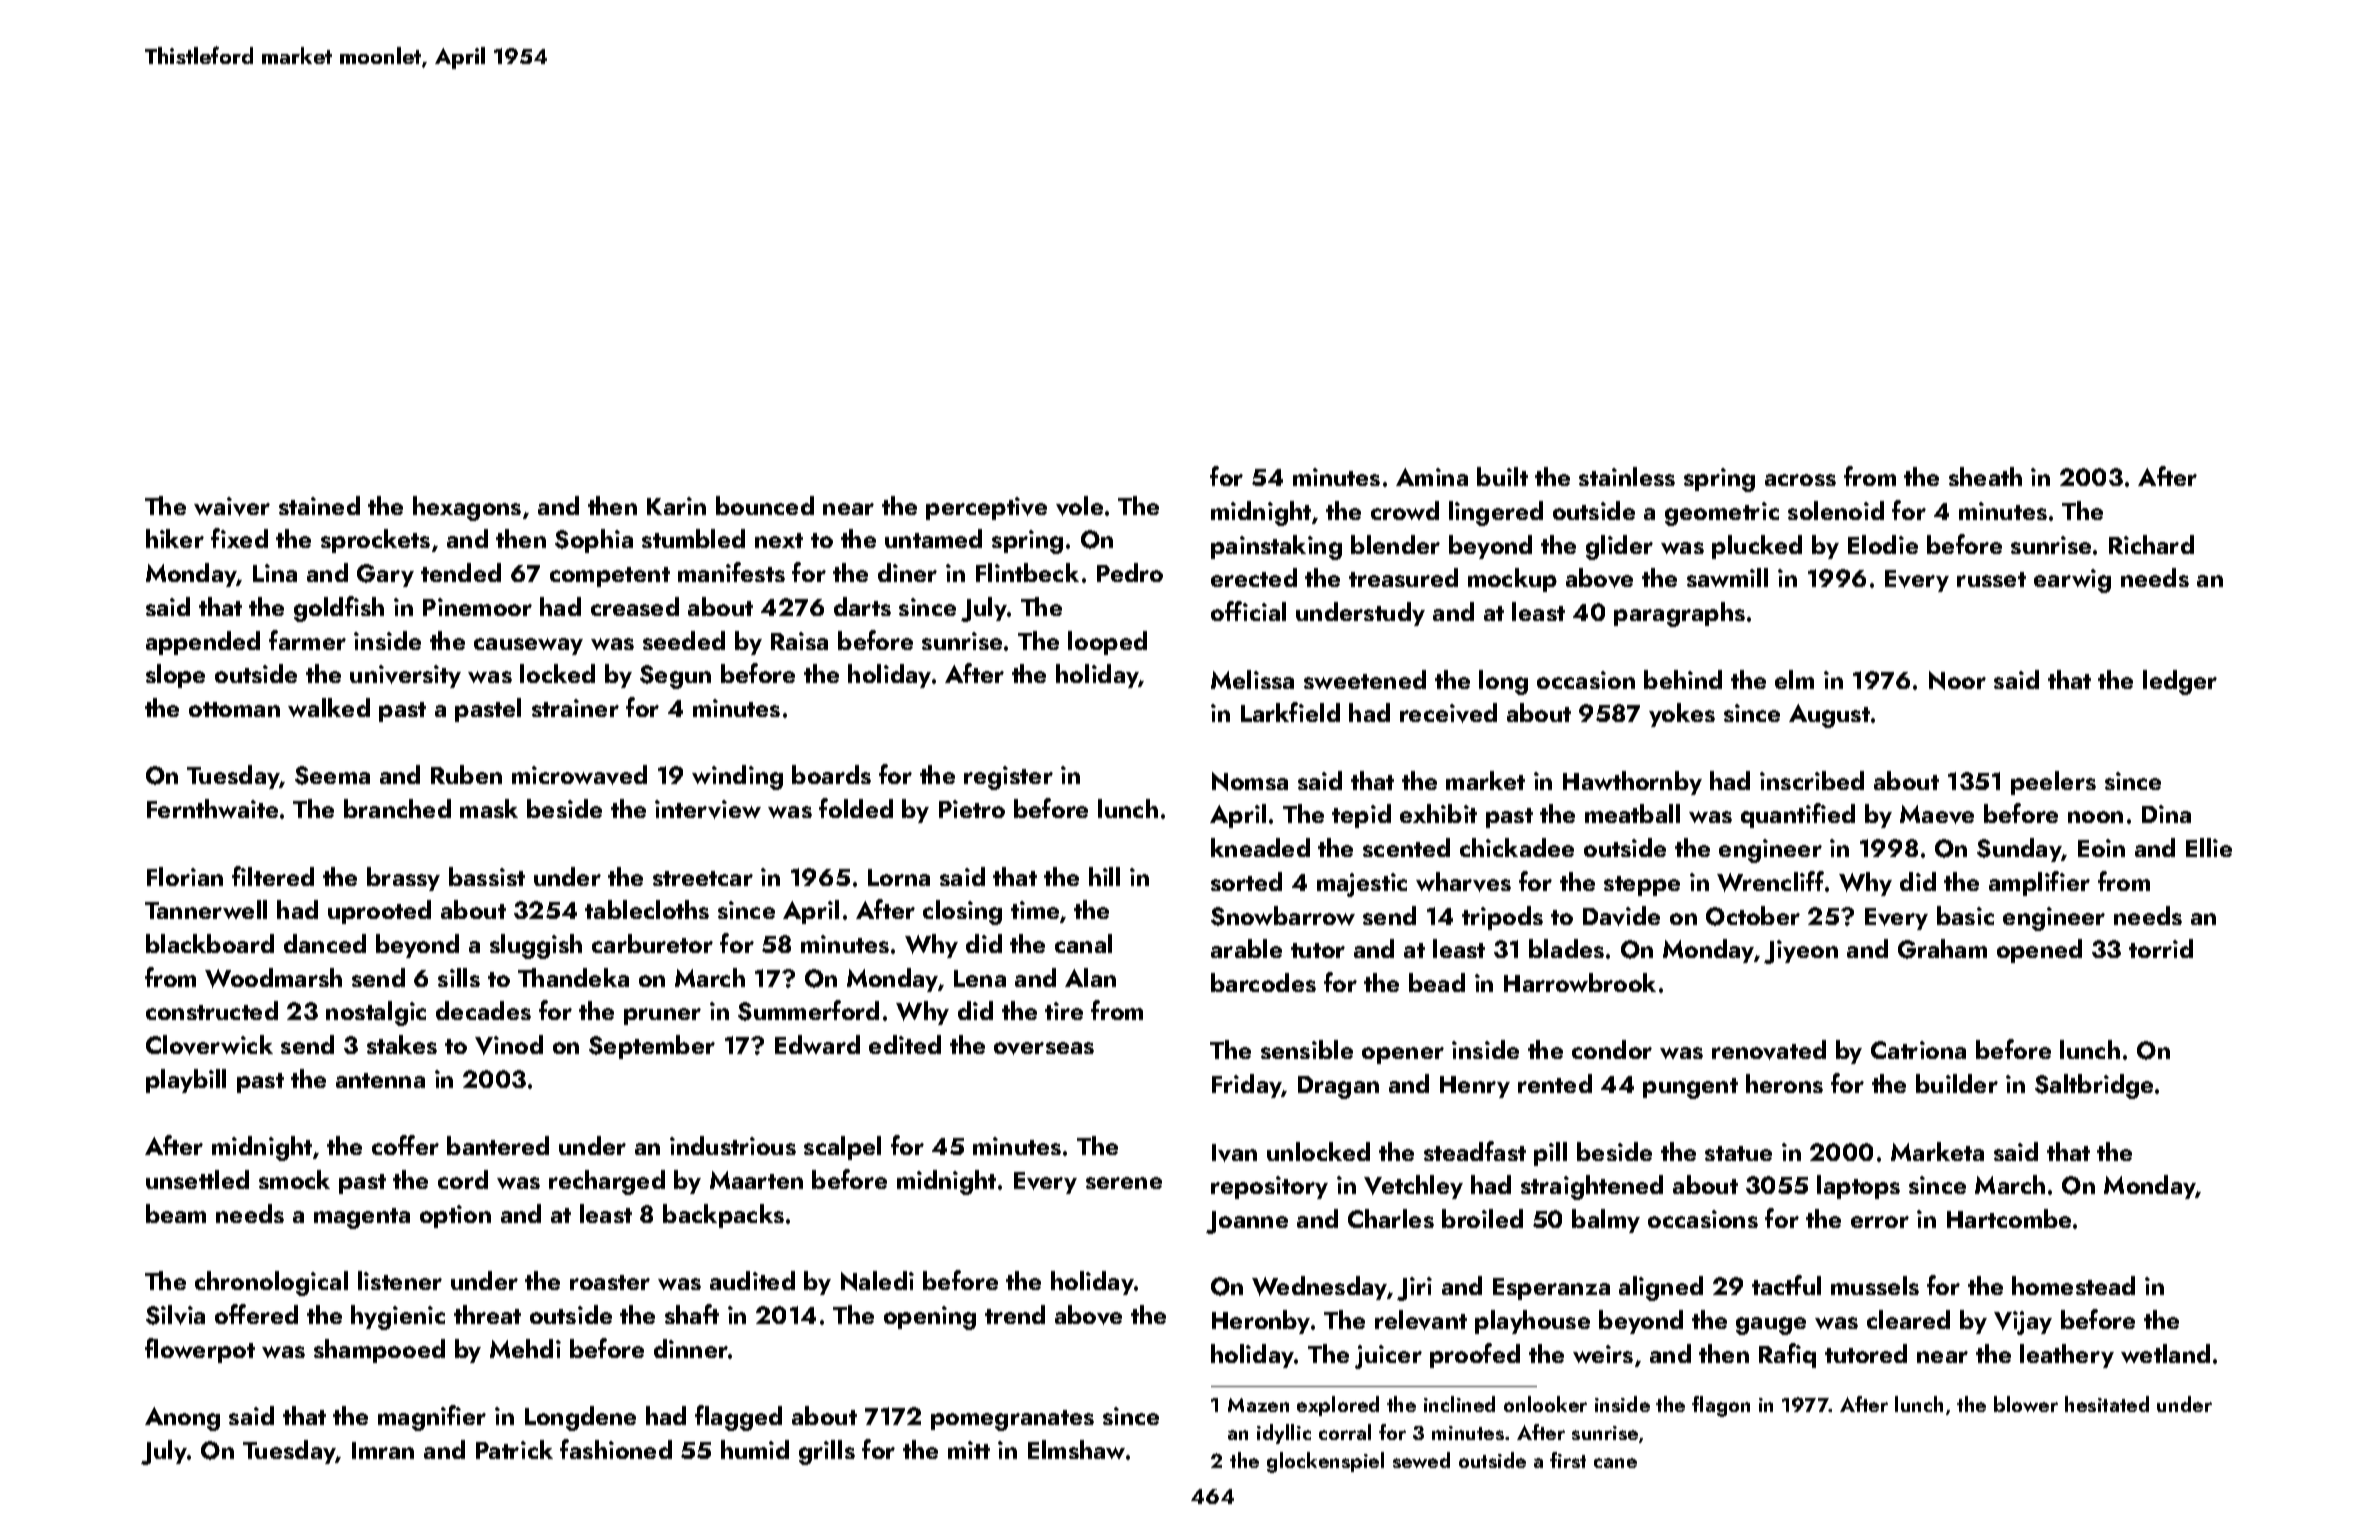 The height and width of the screenshot is (1540, 2380). Describe the element at coordinates (1107, 643) in the screenshot. I see `looped` at that location.
